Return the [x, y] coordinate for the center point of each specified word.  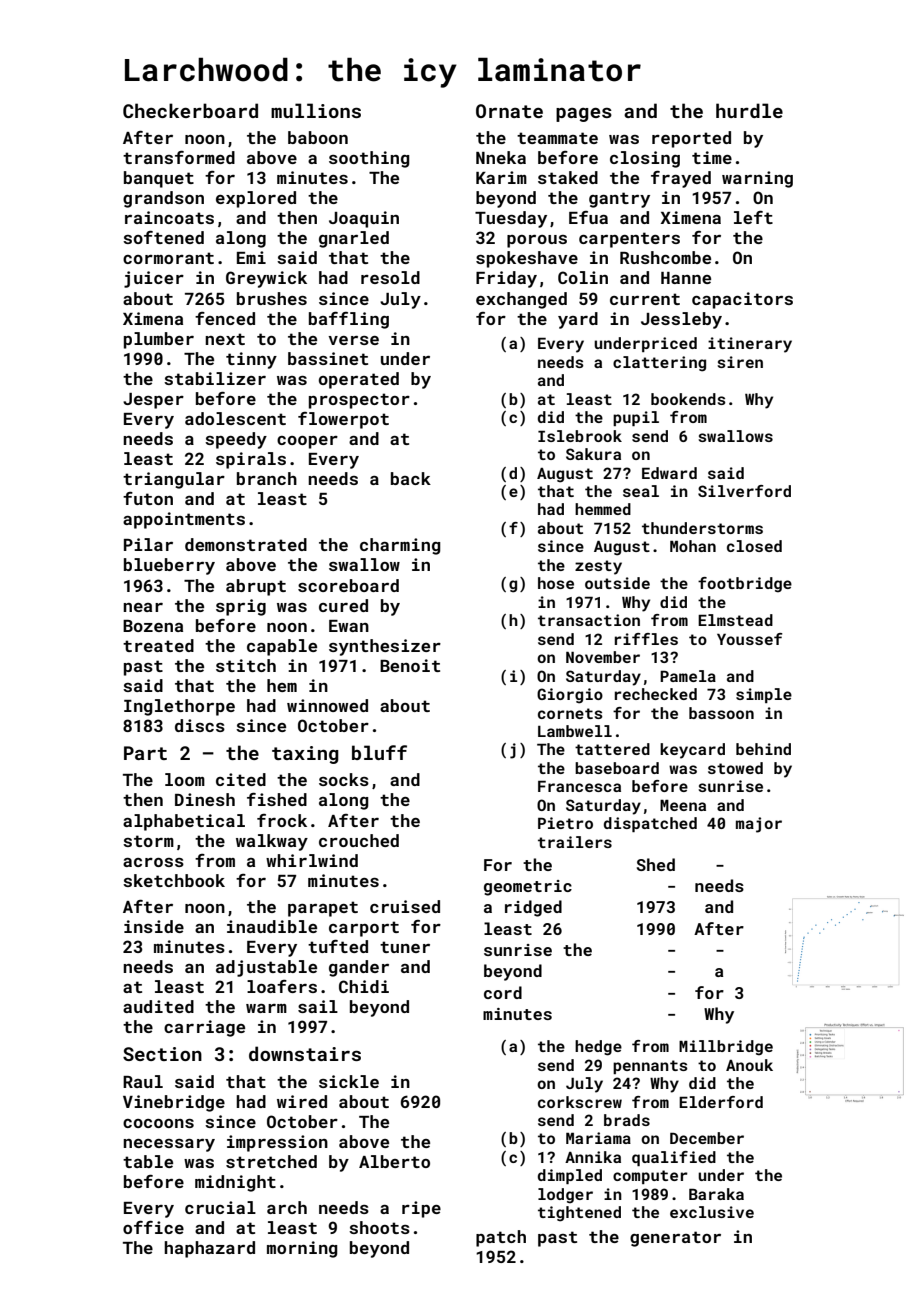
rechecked [656, 694]
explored [256, 199]
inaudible [272, 926]
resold [390, 277]
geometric [528, 888]
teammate [557, 138]
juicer [154, 279]
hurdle [749, 110]
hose [556, 583]
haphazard [209, 1249]
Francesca [579, 786]
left [753, 217]
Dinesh [205, 799]
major [759, 825]
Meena [683, 805]
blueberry [169, 566]
